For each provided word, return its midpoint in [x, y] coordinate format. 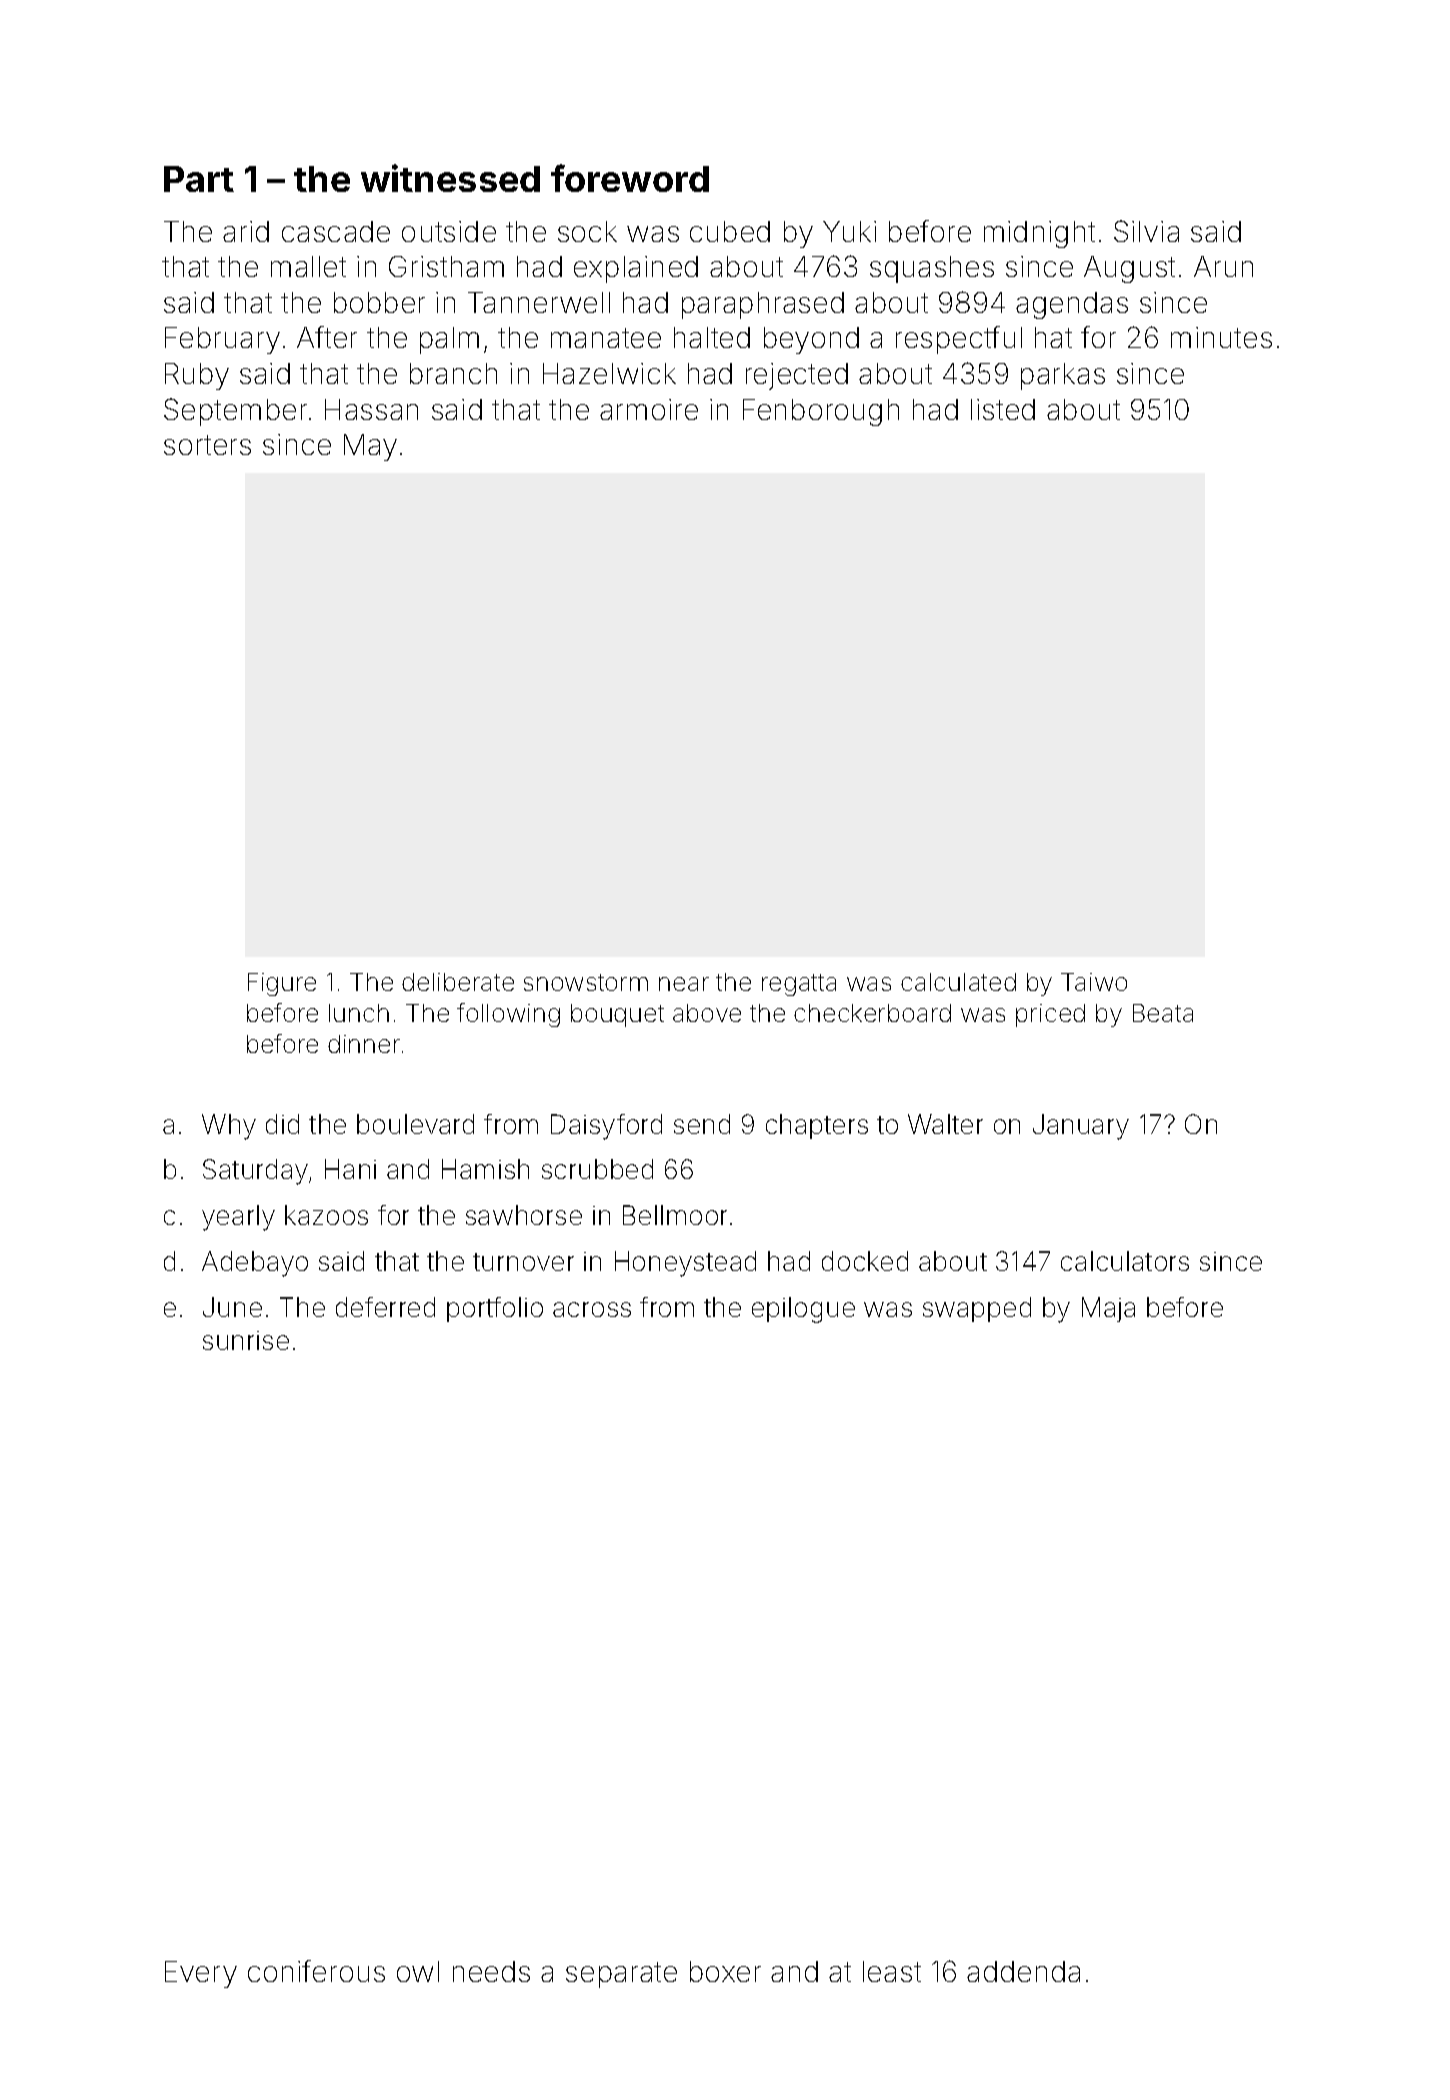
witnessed [450, 178]
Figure [282, 984]
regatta [799, 985]
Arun [1223, 266]
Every [201, 1974]
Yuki [849, 231]
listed [1003, 409]
